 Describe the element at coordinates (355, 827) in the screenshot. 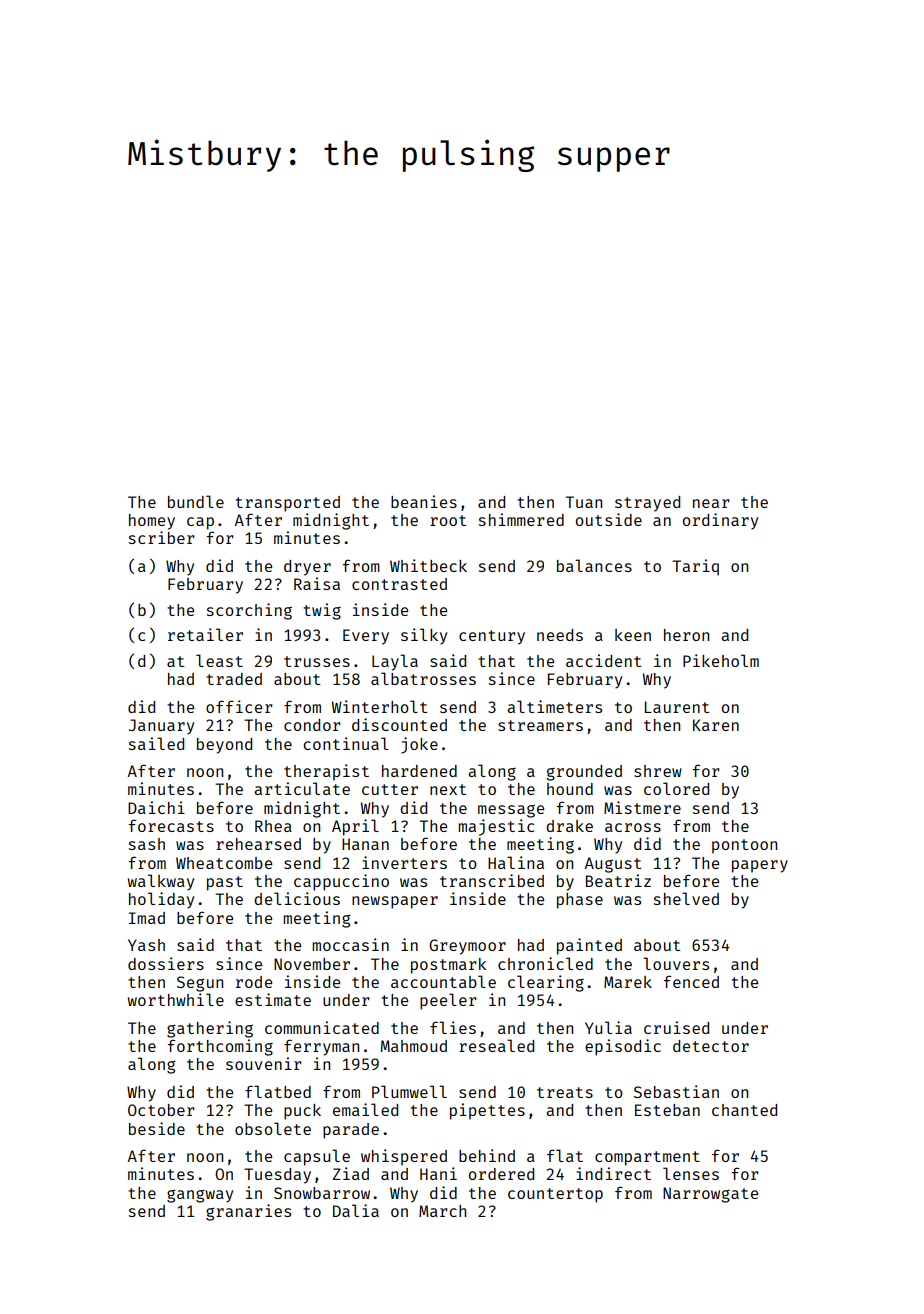

I see `April` at that location.
